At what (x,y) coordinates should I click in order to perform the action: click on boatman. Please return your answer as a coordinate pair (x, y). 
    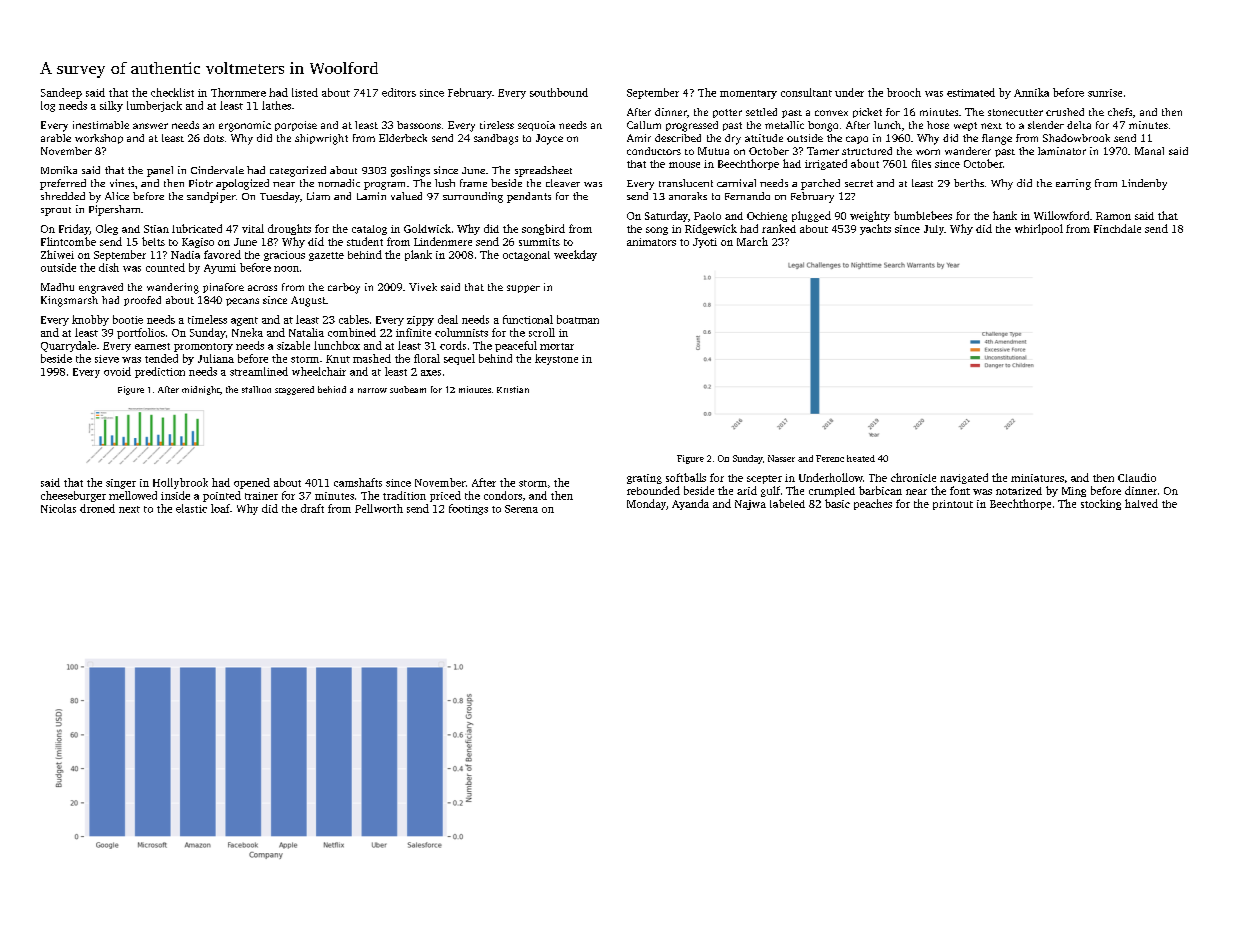
    Looking at the image, I should click on (578, 319).
